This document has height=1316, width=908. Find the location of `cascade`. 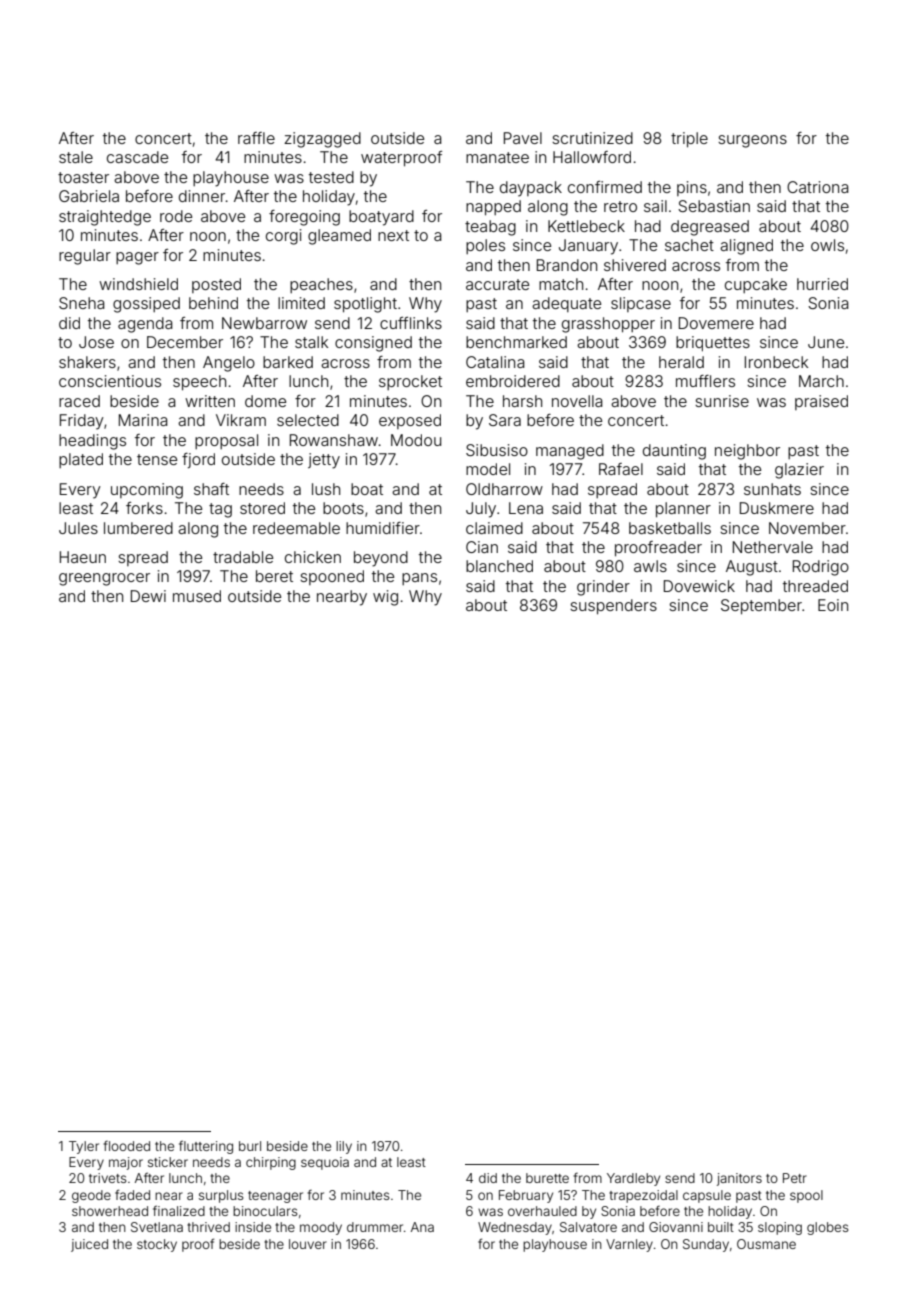

cascade is located at coordinates (137, 157).
